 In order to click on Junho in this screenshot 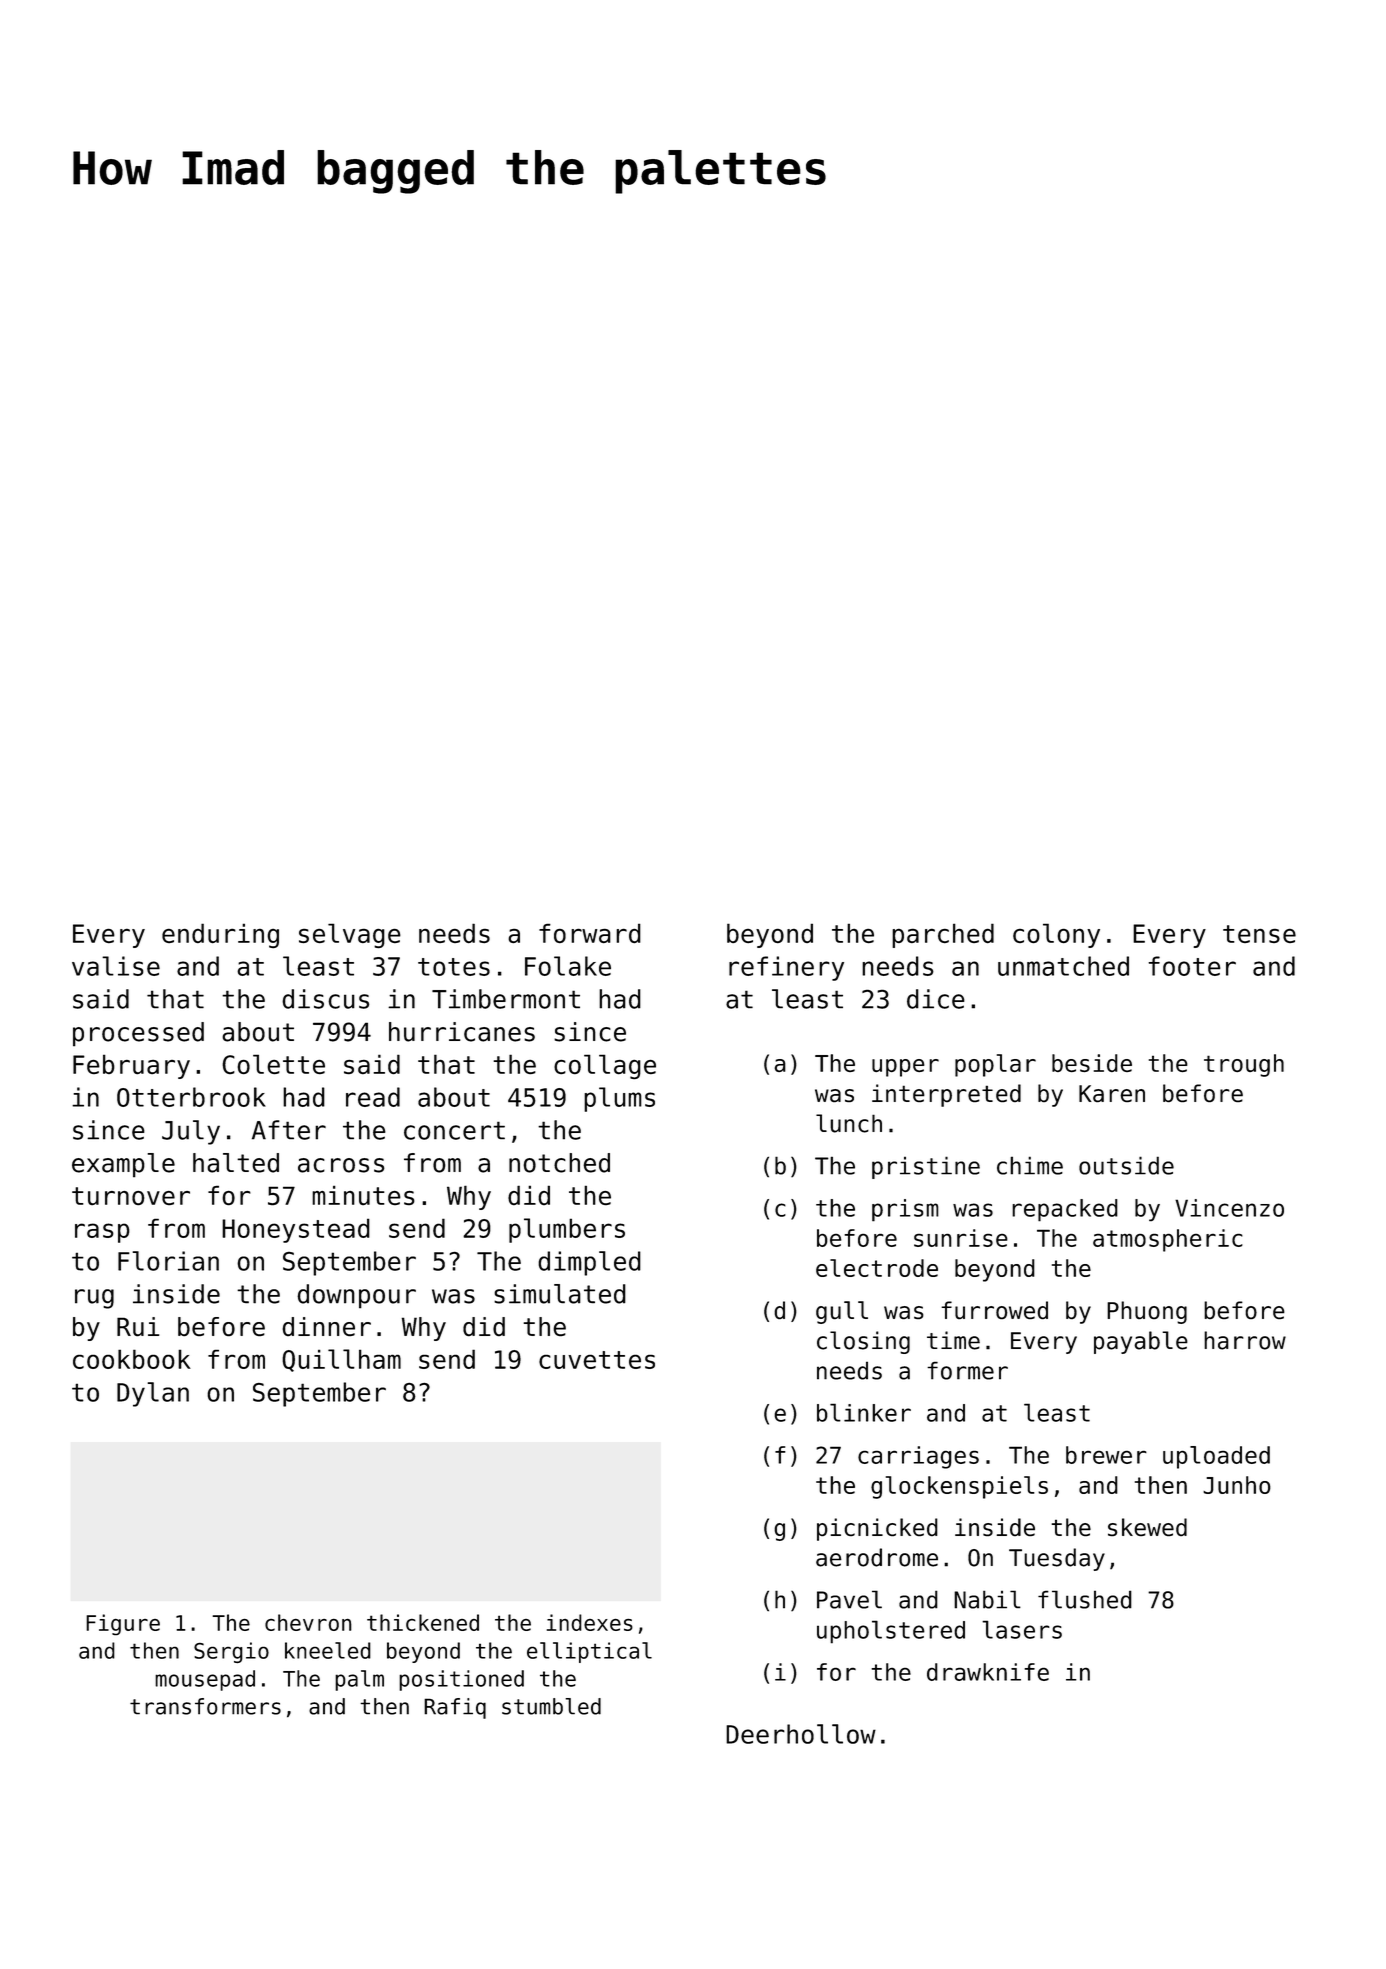, I will do `click(1237, 1485)`.
